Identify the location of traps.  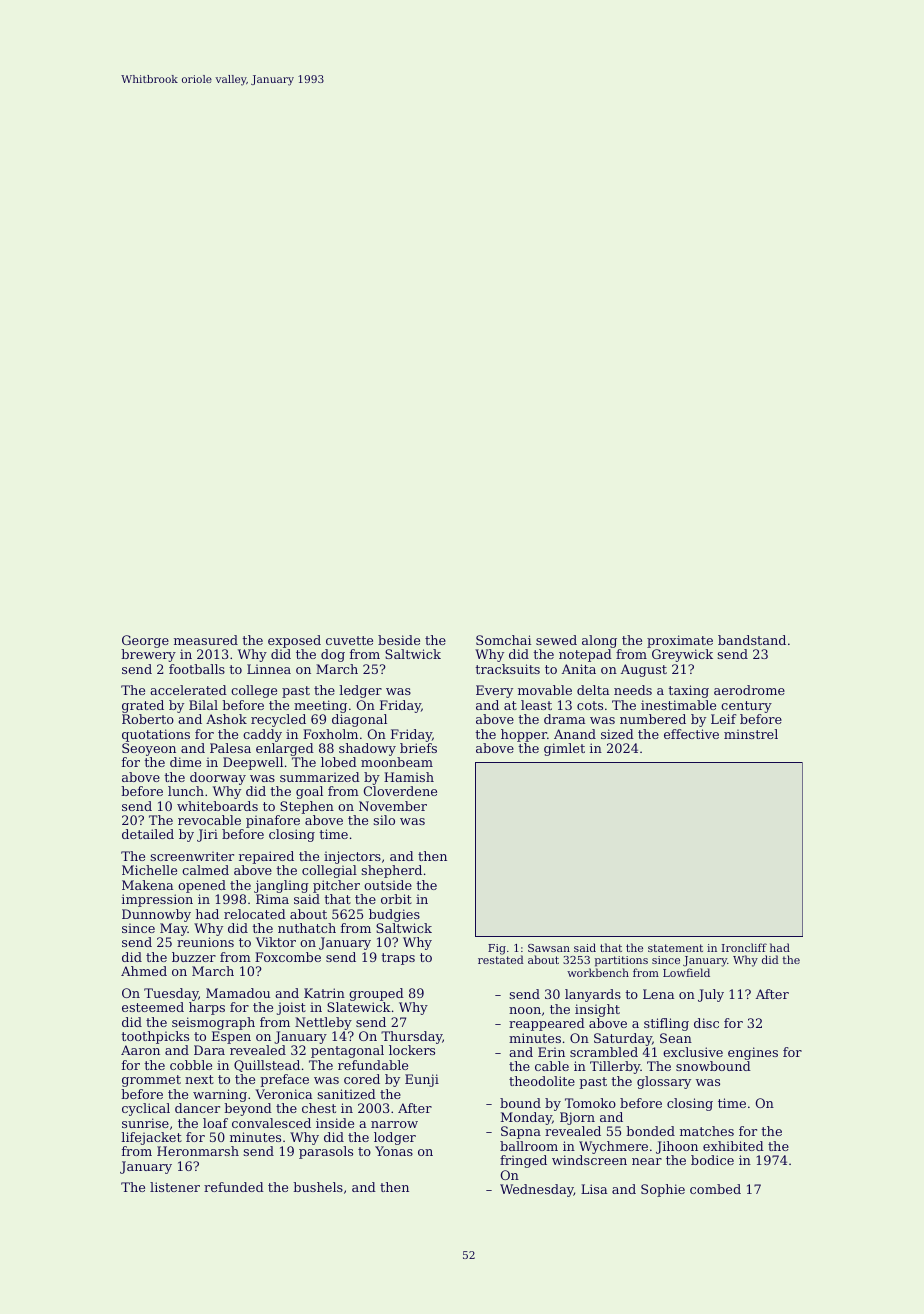
(398, 959).
